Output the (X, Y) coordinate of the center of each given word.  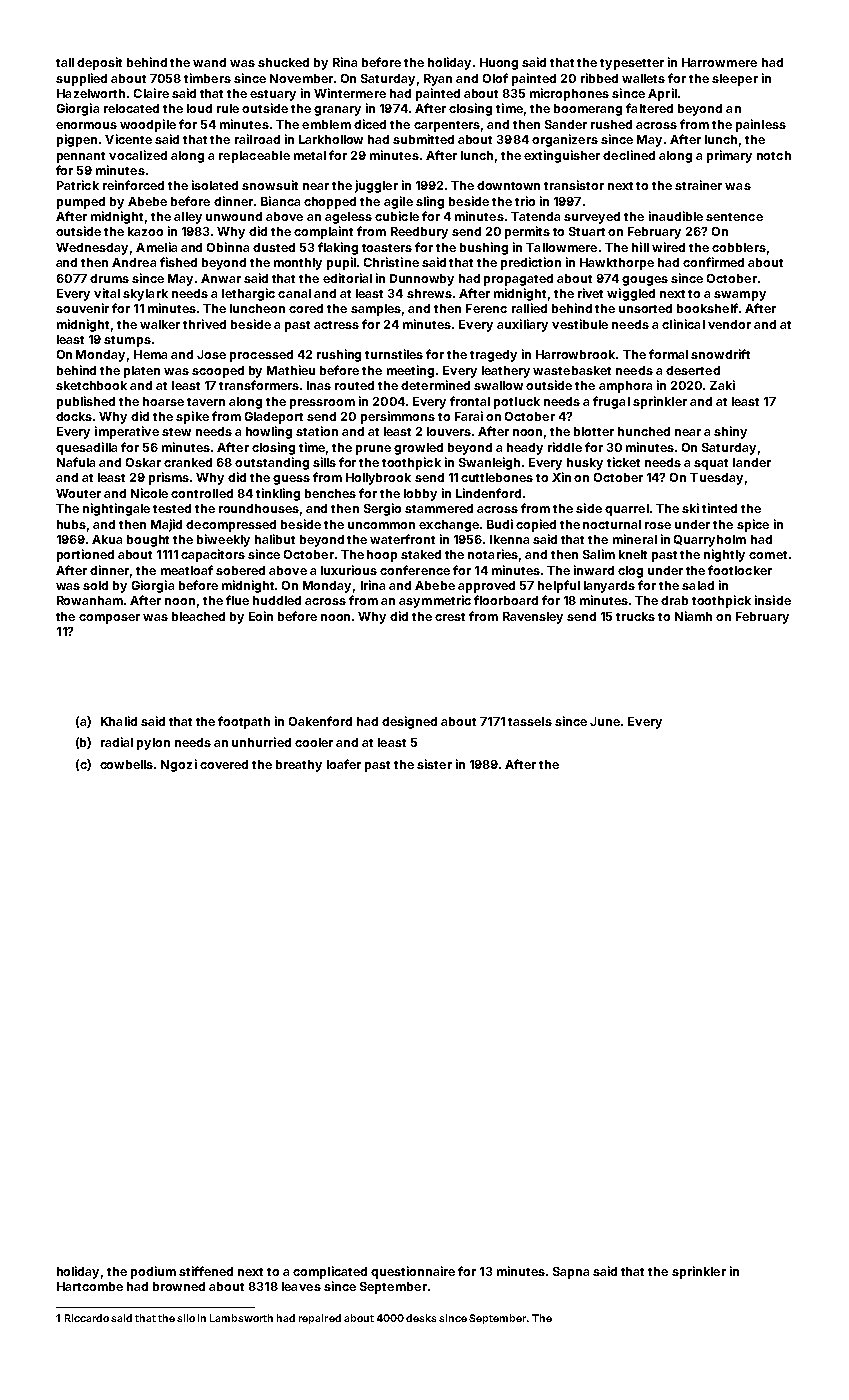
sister (434, 764)
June (605, 721)
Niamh (693, 616)
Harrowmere (719, 62)
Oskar (143, 462)
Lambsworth (241, 1318)
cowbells (127, 764)
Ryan (438, 80)
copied (536, 525)
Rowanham (90, 600)
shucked (283, 62)
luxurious (349, 570)
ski (690, 508)
